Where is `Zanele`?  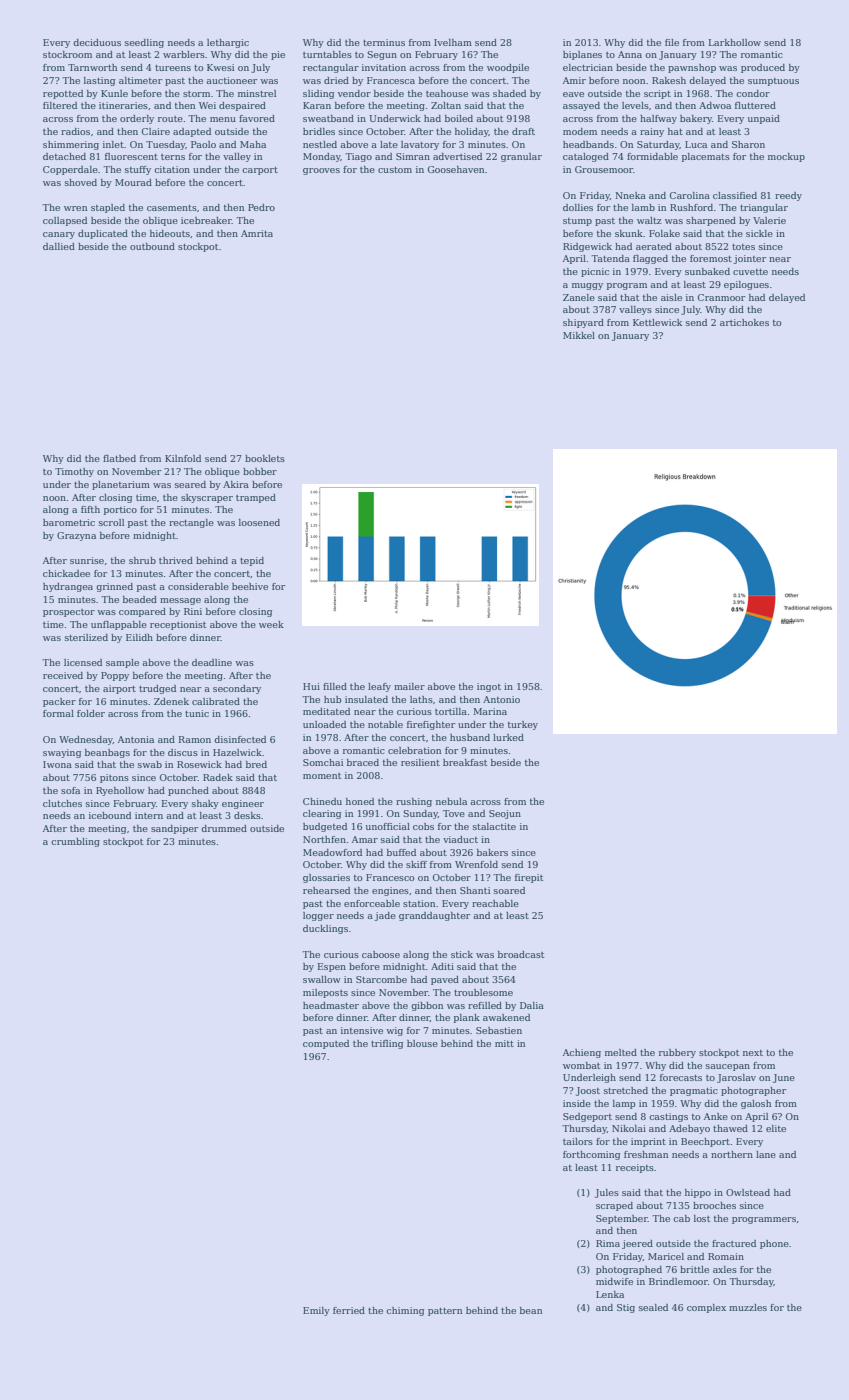
Zanele is located at coordinates (579, 297).
